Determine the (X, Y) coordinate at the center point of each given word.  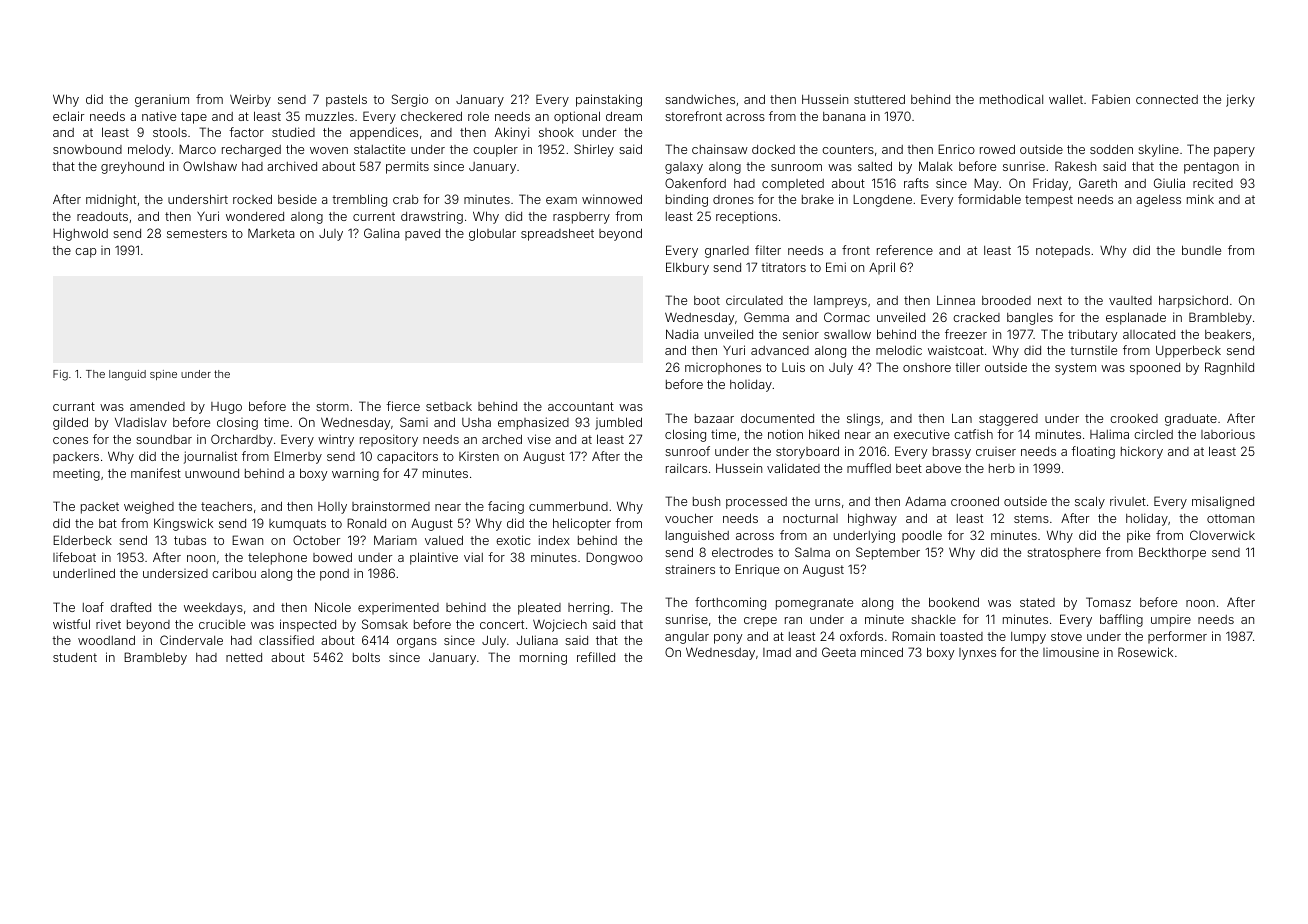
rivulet (1128, 501)
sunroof (687, 451)
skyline (1158, 150)
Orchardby (242, 440)
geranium (162, 101)
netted (244, 657)
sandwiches (700, 99)
